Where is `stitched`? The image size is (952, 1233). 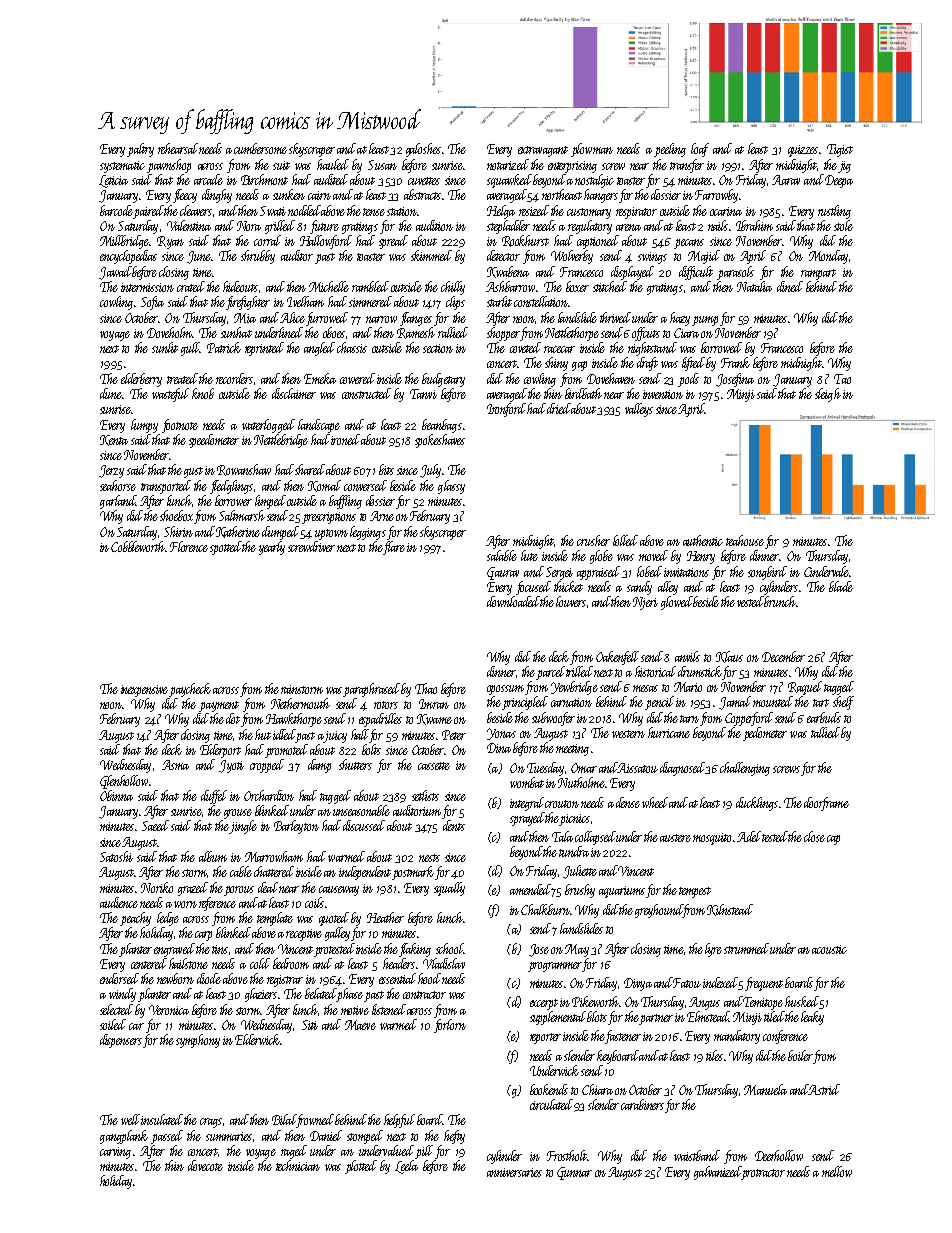
stitched is located at coordinates (610, 286).
